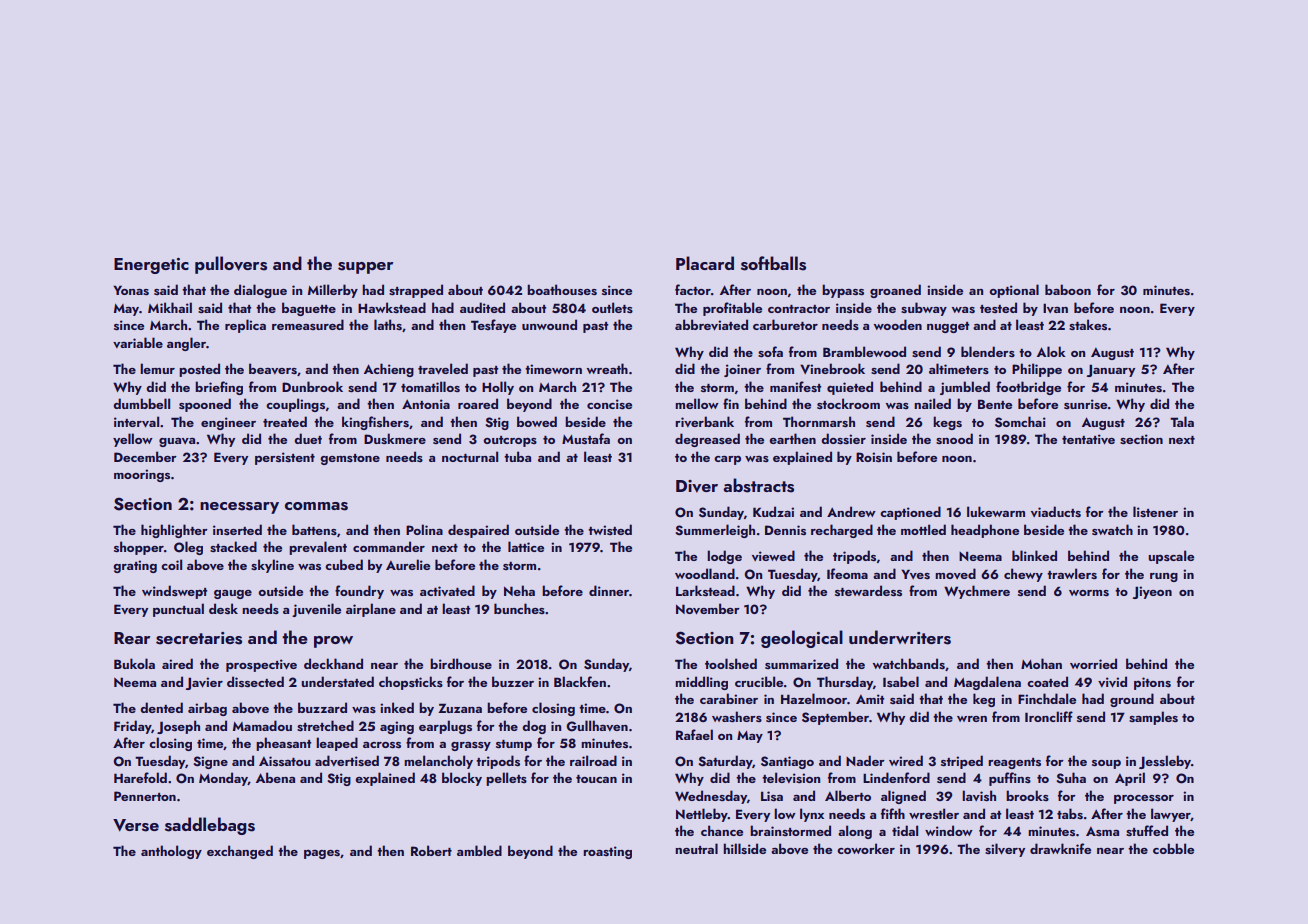  Describe the element at coordinates (977, 592) in the image. I see `Wychmere` at that location.
